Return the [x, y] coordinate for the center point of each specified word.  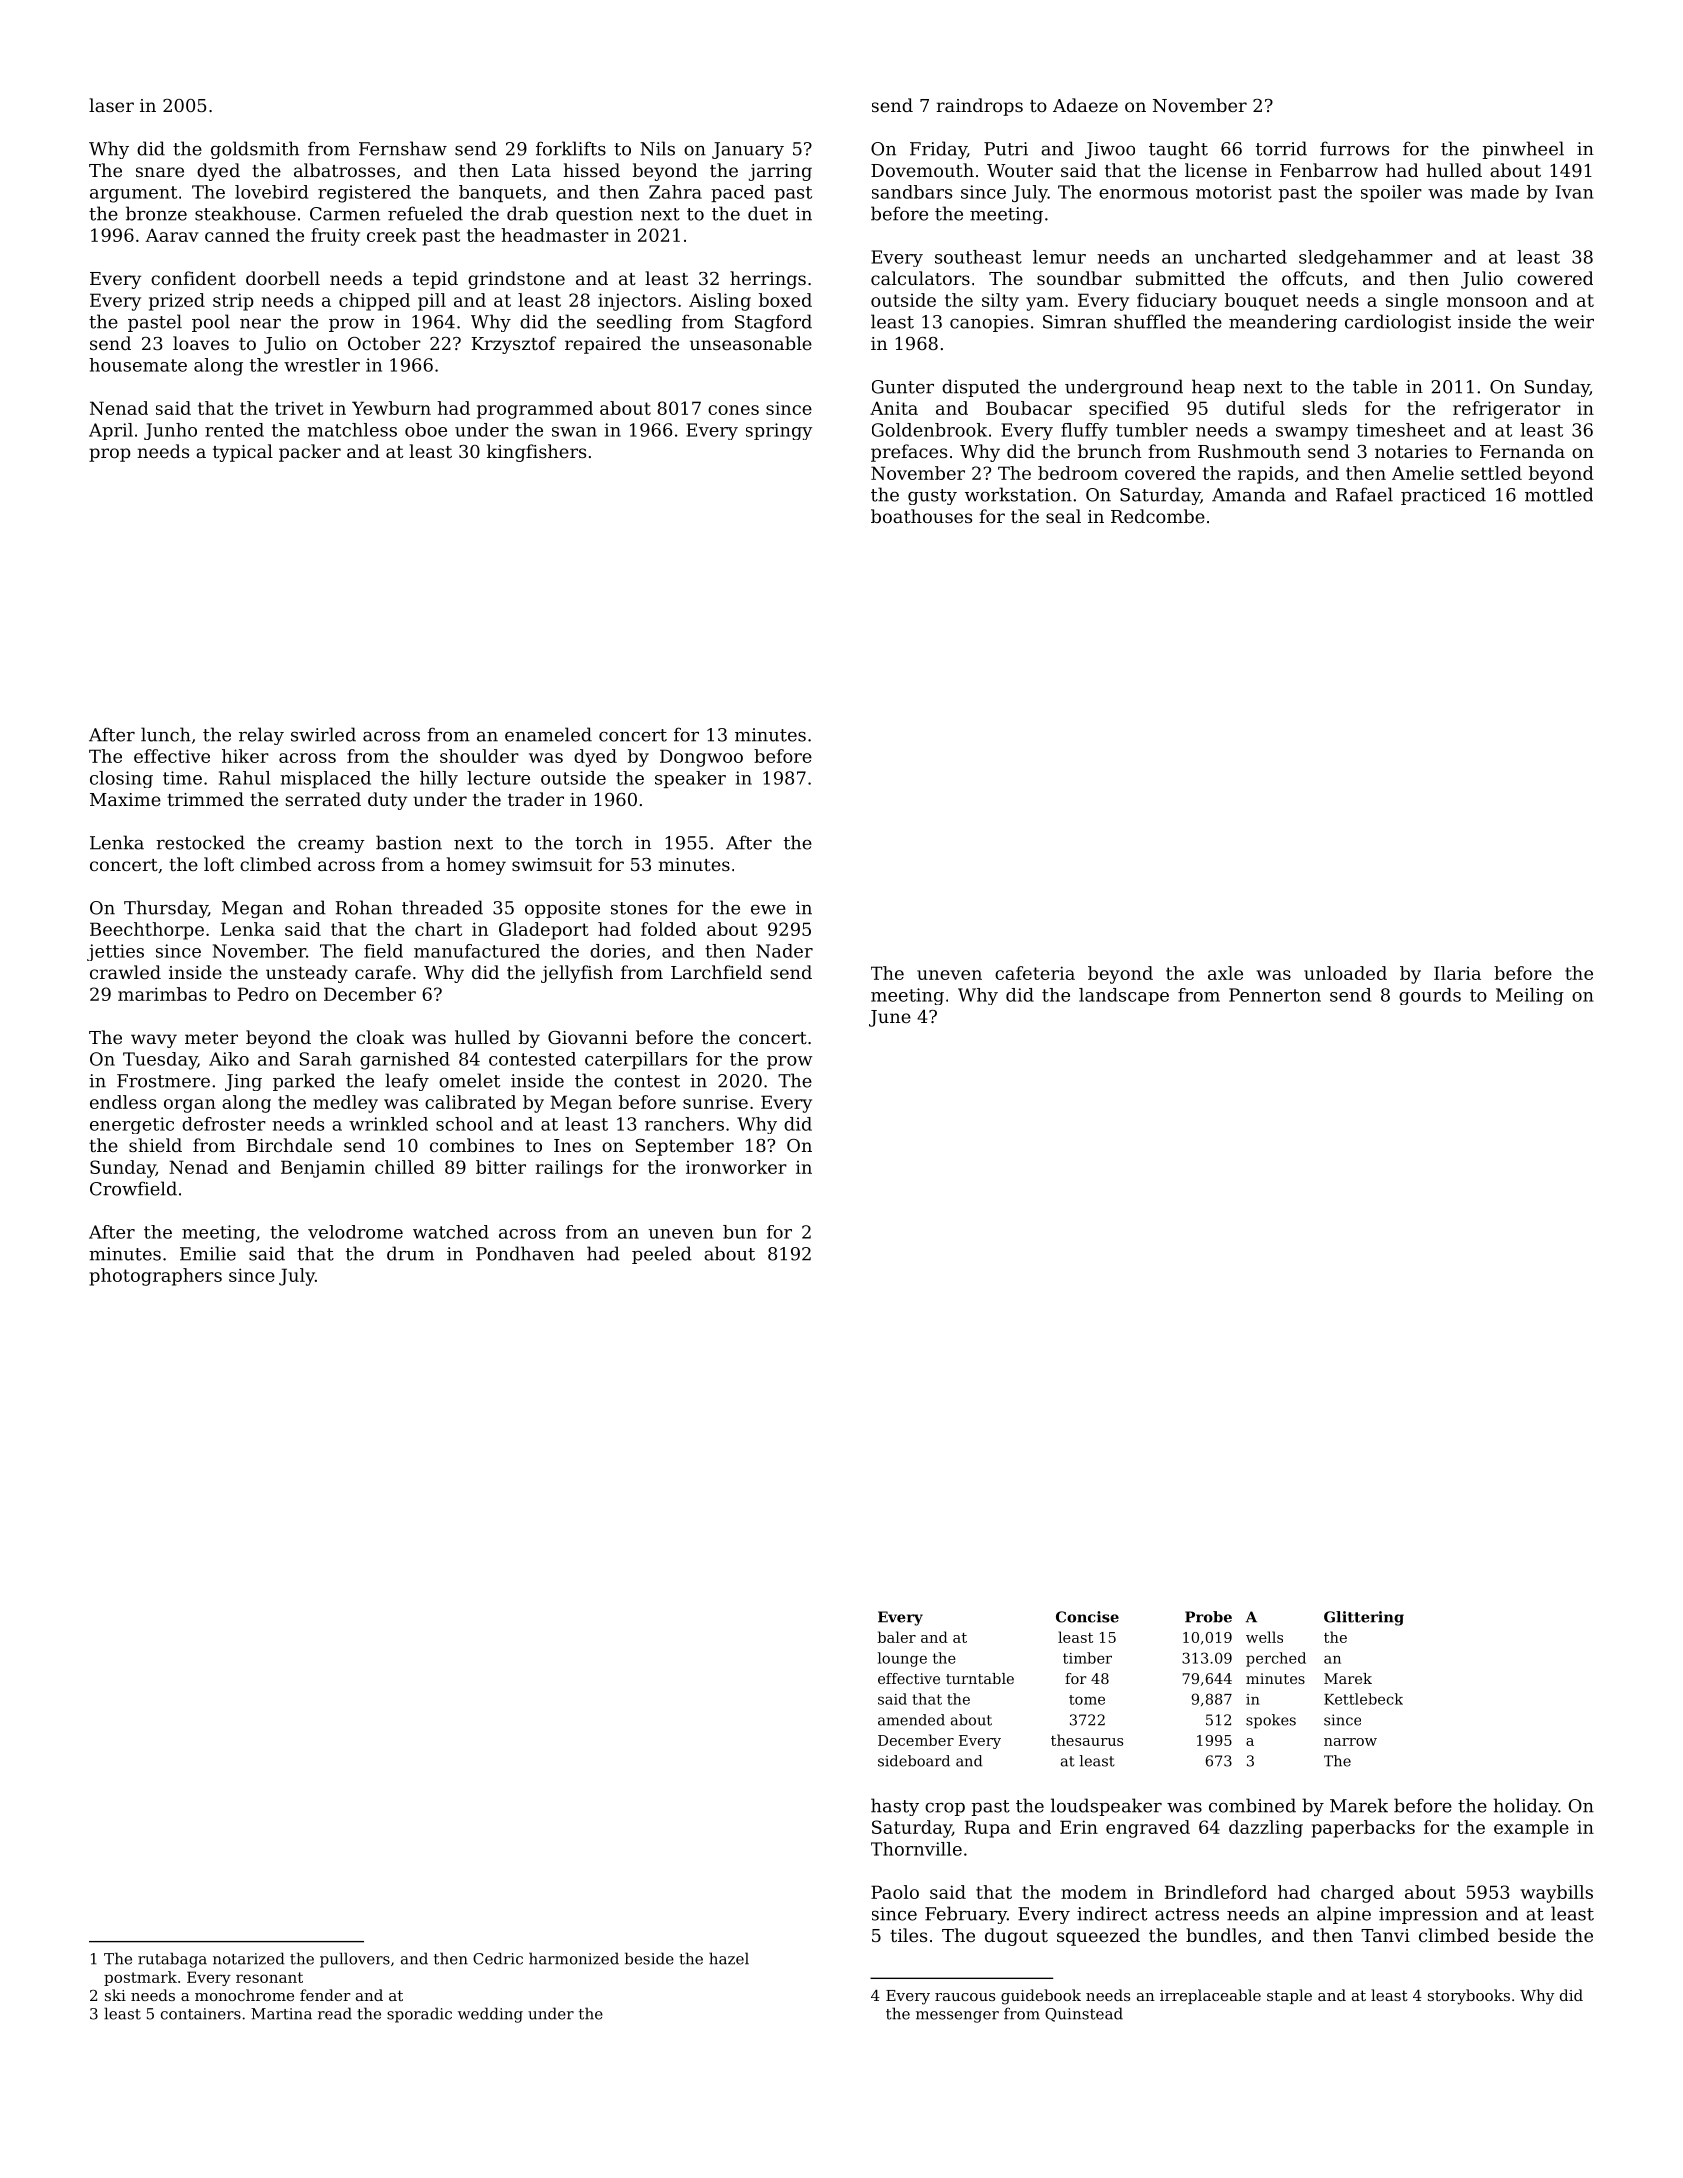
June [890, 1018]
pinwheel [1523, 150]
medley [345, 1104]
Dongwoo [701, 758]
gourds [1430, 996]
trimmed [205, 799]
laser [111, 105]
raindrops [980, 107]
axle [1225, 973]
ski [115, 1995]
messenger [957, 2017]
